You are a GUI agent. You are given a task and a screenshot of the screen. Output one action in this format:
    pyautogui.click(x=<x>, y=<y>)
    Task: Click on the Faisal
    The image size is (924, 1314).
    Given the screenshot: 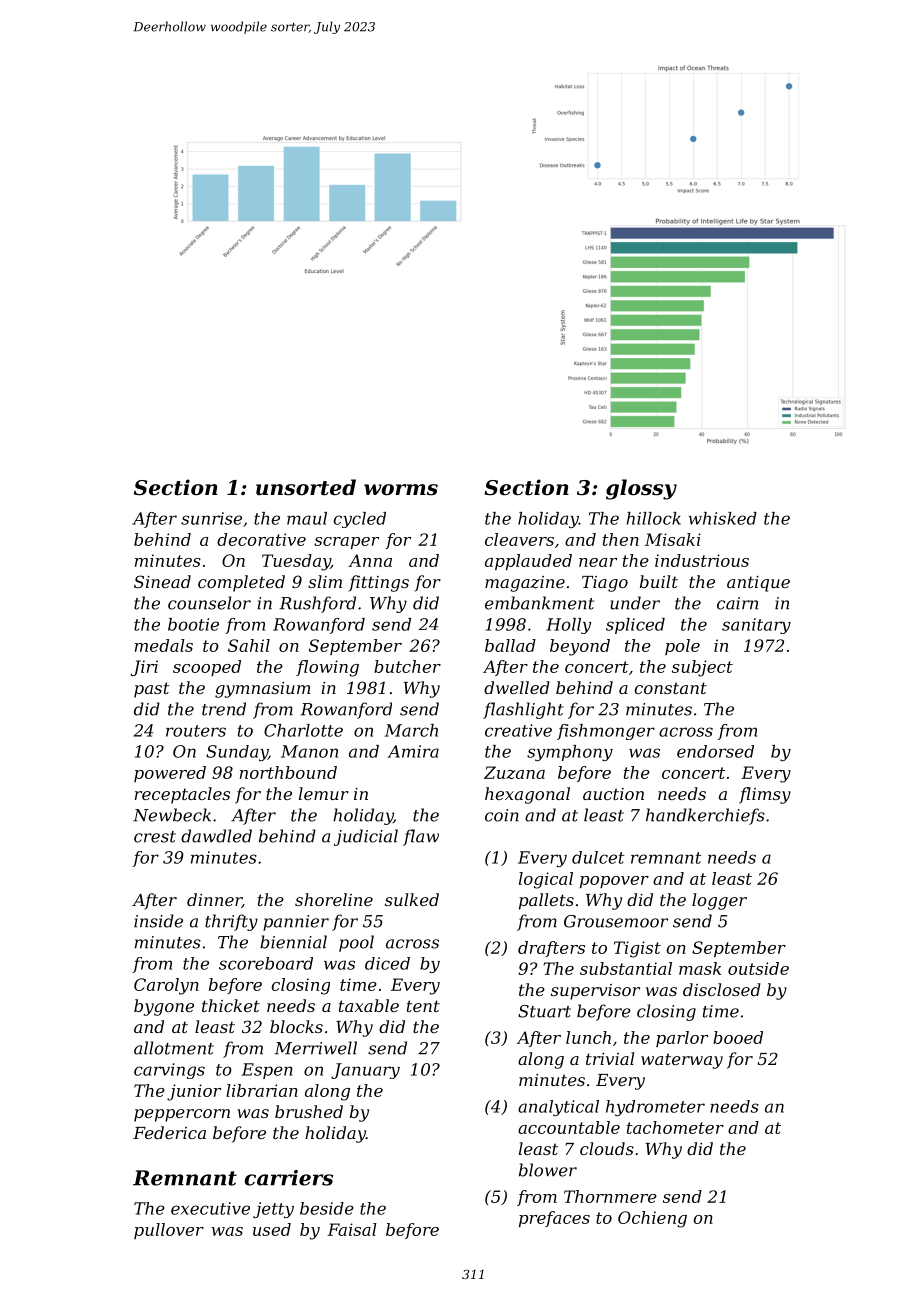 What is the action you would take?
    pyautogui.click(x=352, y=1229)
